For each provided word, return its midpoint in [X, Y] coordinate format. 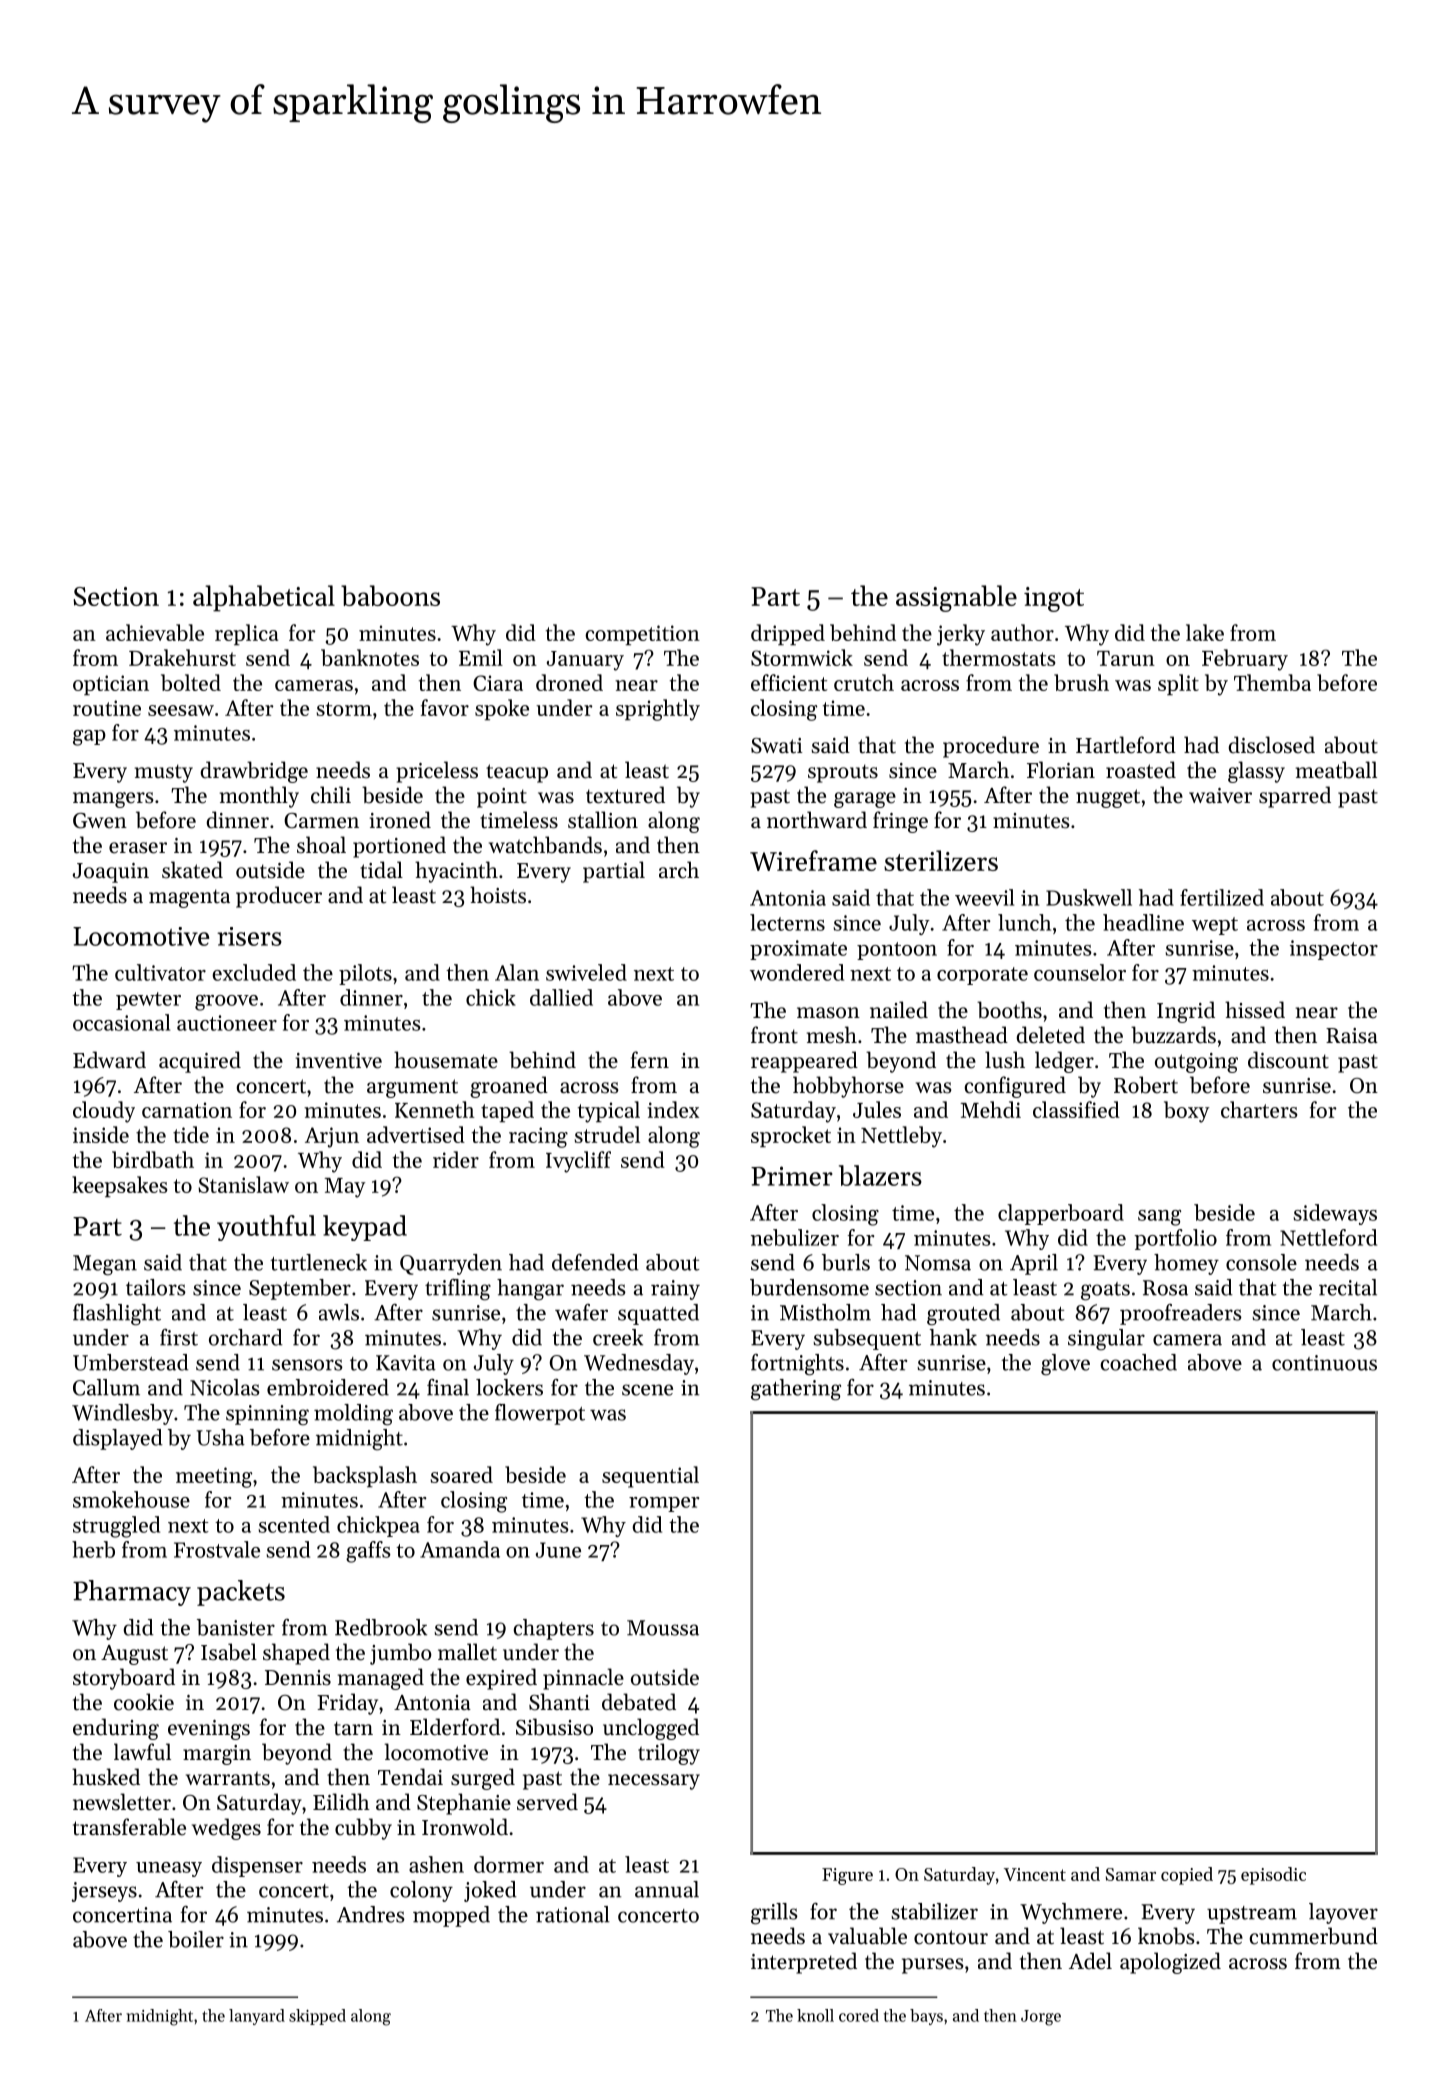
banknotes [370, 657]
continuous [1324, 1363]
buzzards [1173, 1035]
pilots [365, 974]
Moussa [663, 1628]
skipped [317, 2017]
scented [294, 1524]
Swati [777, 746]
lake [1205, 632]
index [673, 1109]
